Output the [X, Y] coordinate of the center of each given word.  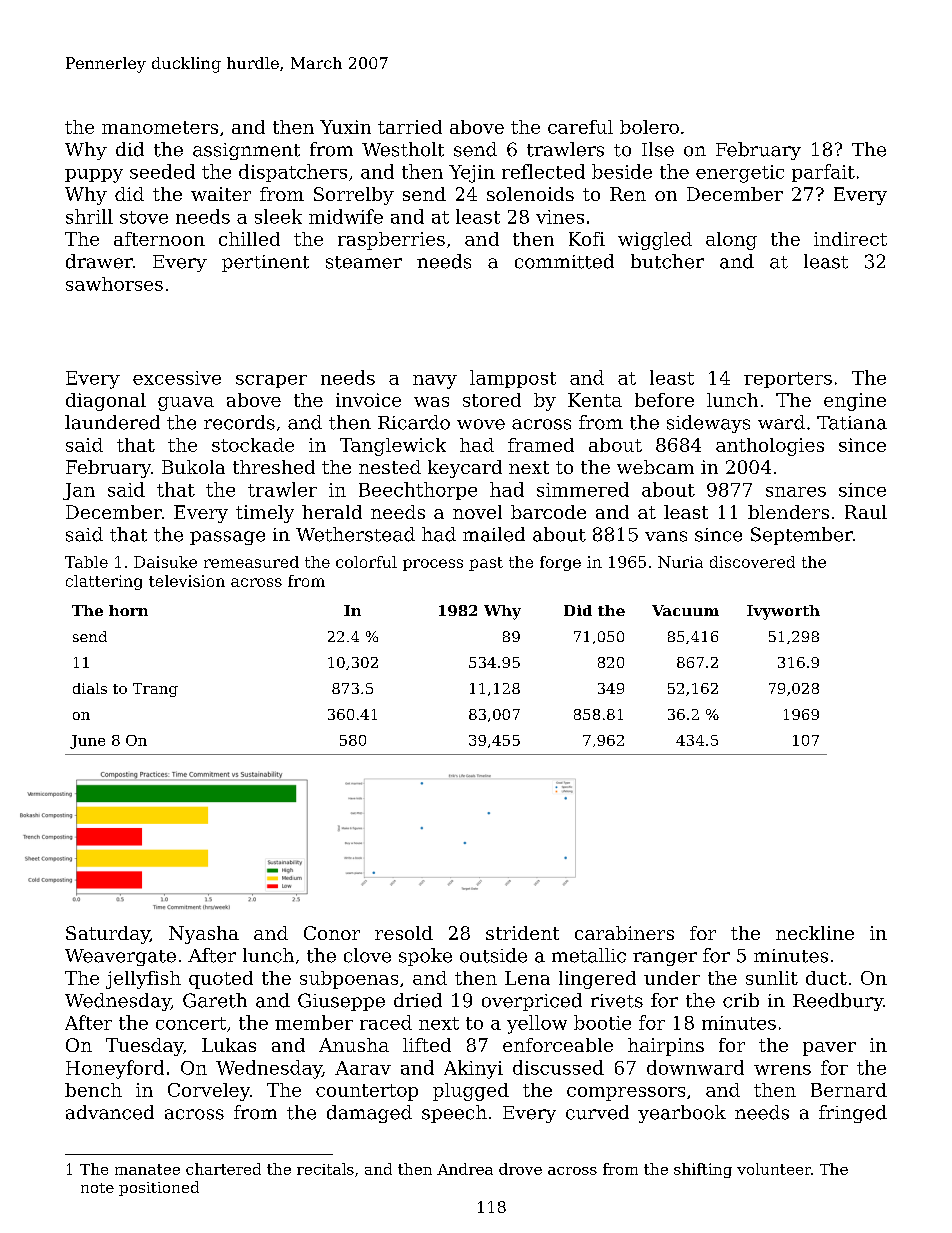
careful [580, 127]
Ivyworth [783, 612]
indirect [850, 239]
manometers [160, 127]
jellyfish [143, 980]
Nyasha [204, 935]
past [486, 564]
